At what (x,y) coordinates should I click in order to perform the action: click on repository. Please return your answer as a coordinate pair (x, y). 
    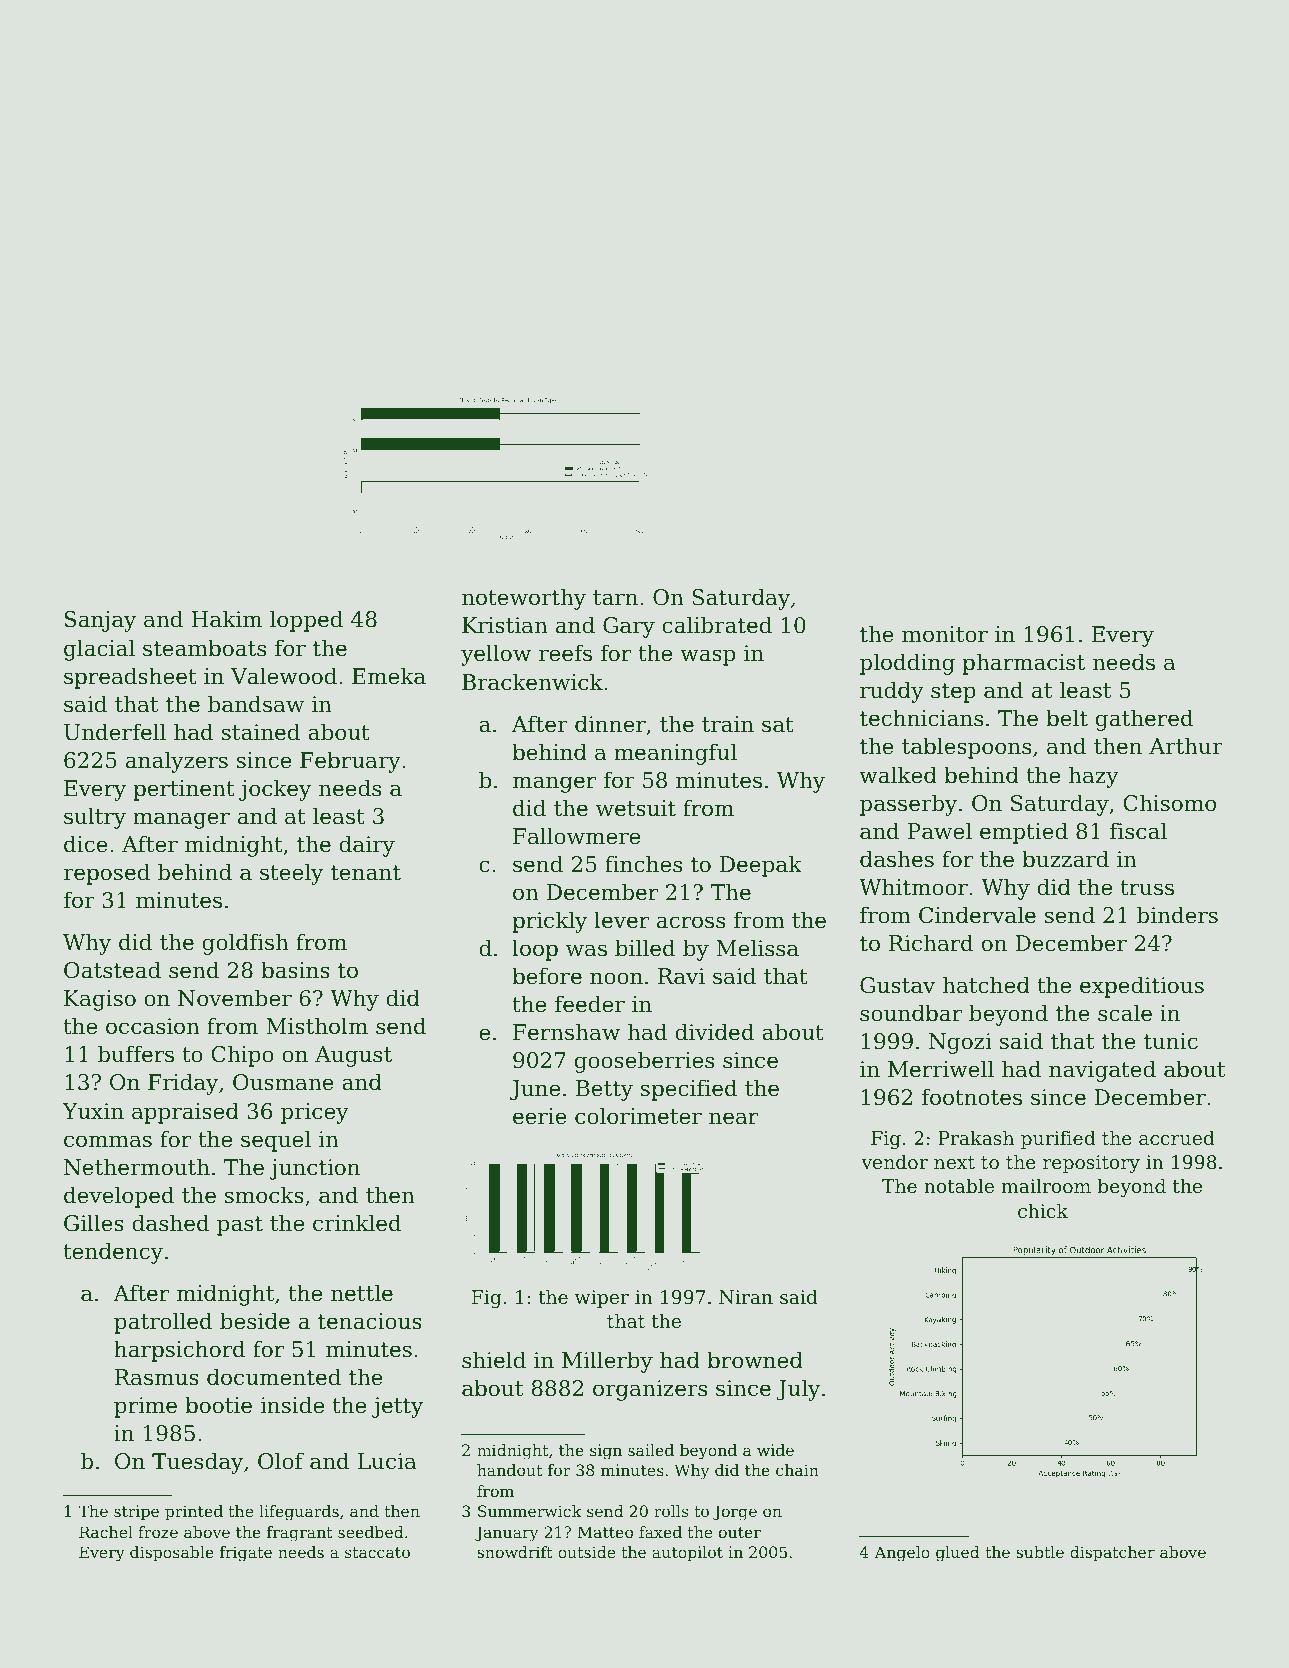
    Looking at the image, I should click on (1091, 1164).
